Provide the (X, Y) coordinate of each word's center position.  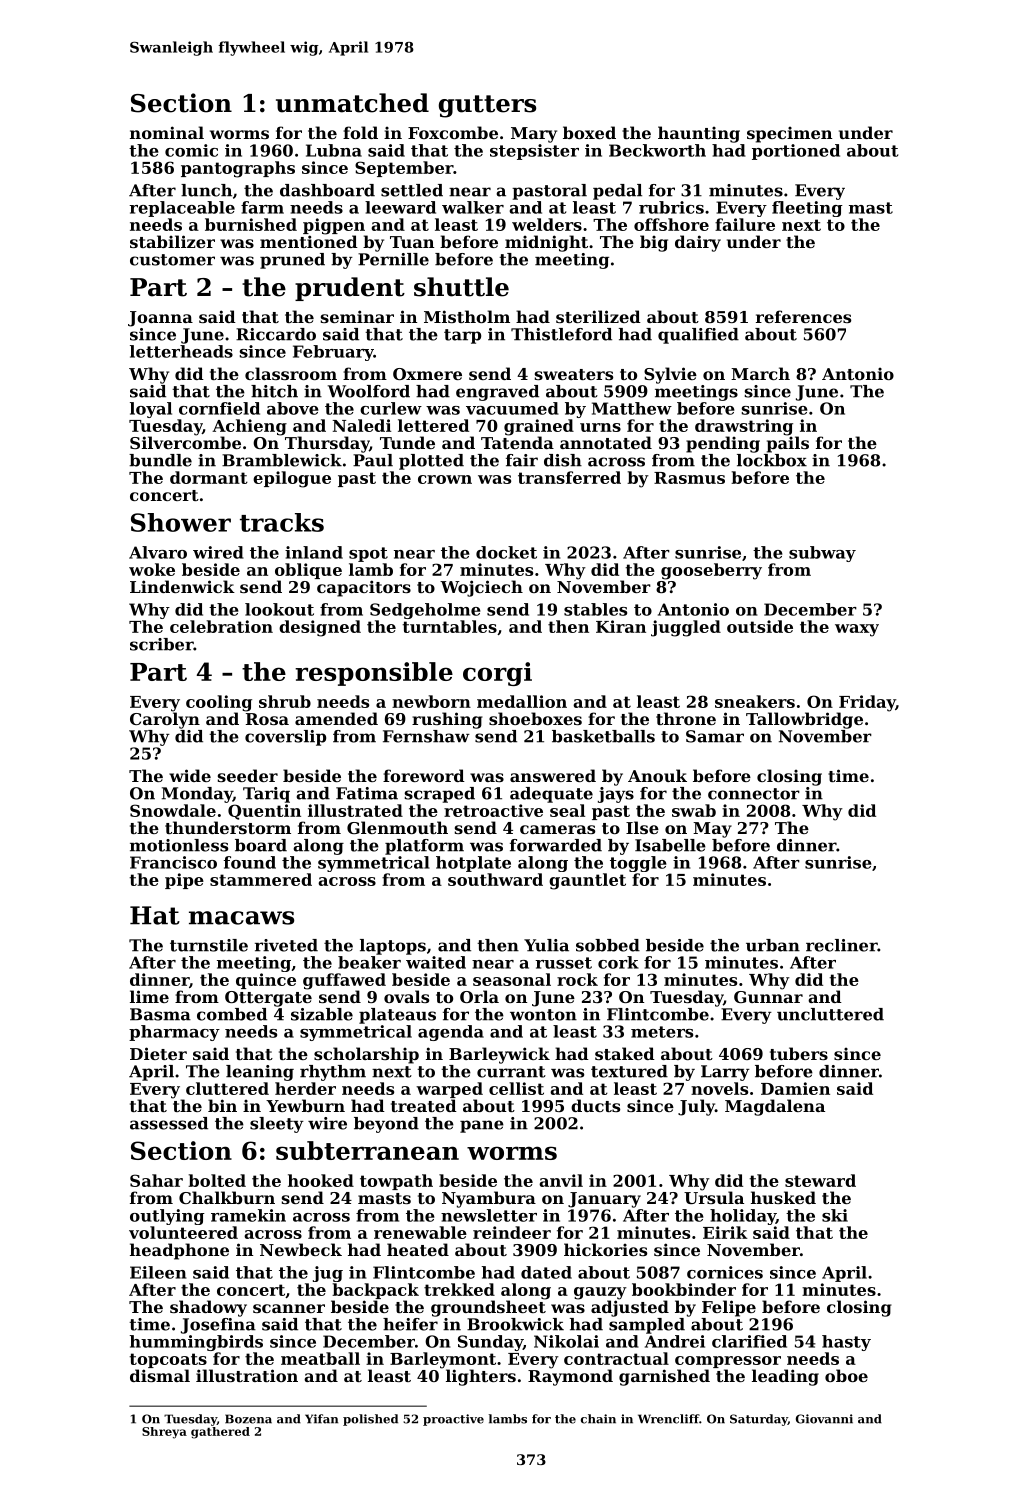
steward (820, 1180)
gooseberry (711, 571)
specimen (789, 135)
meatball (320, 1358)
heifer (410, 1324)
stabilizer (172, 241)
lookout (279, 609)
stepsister (534, 152)
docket (506, 552)
